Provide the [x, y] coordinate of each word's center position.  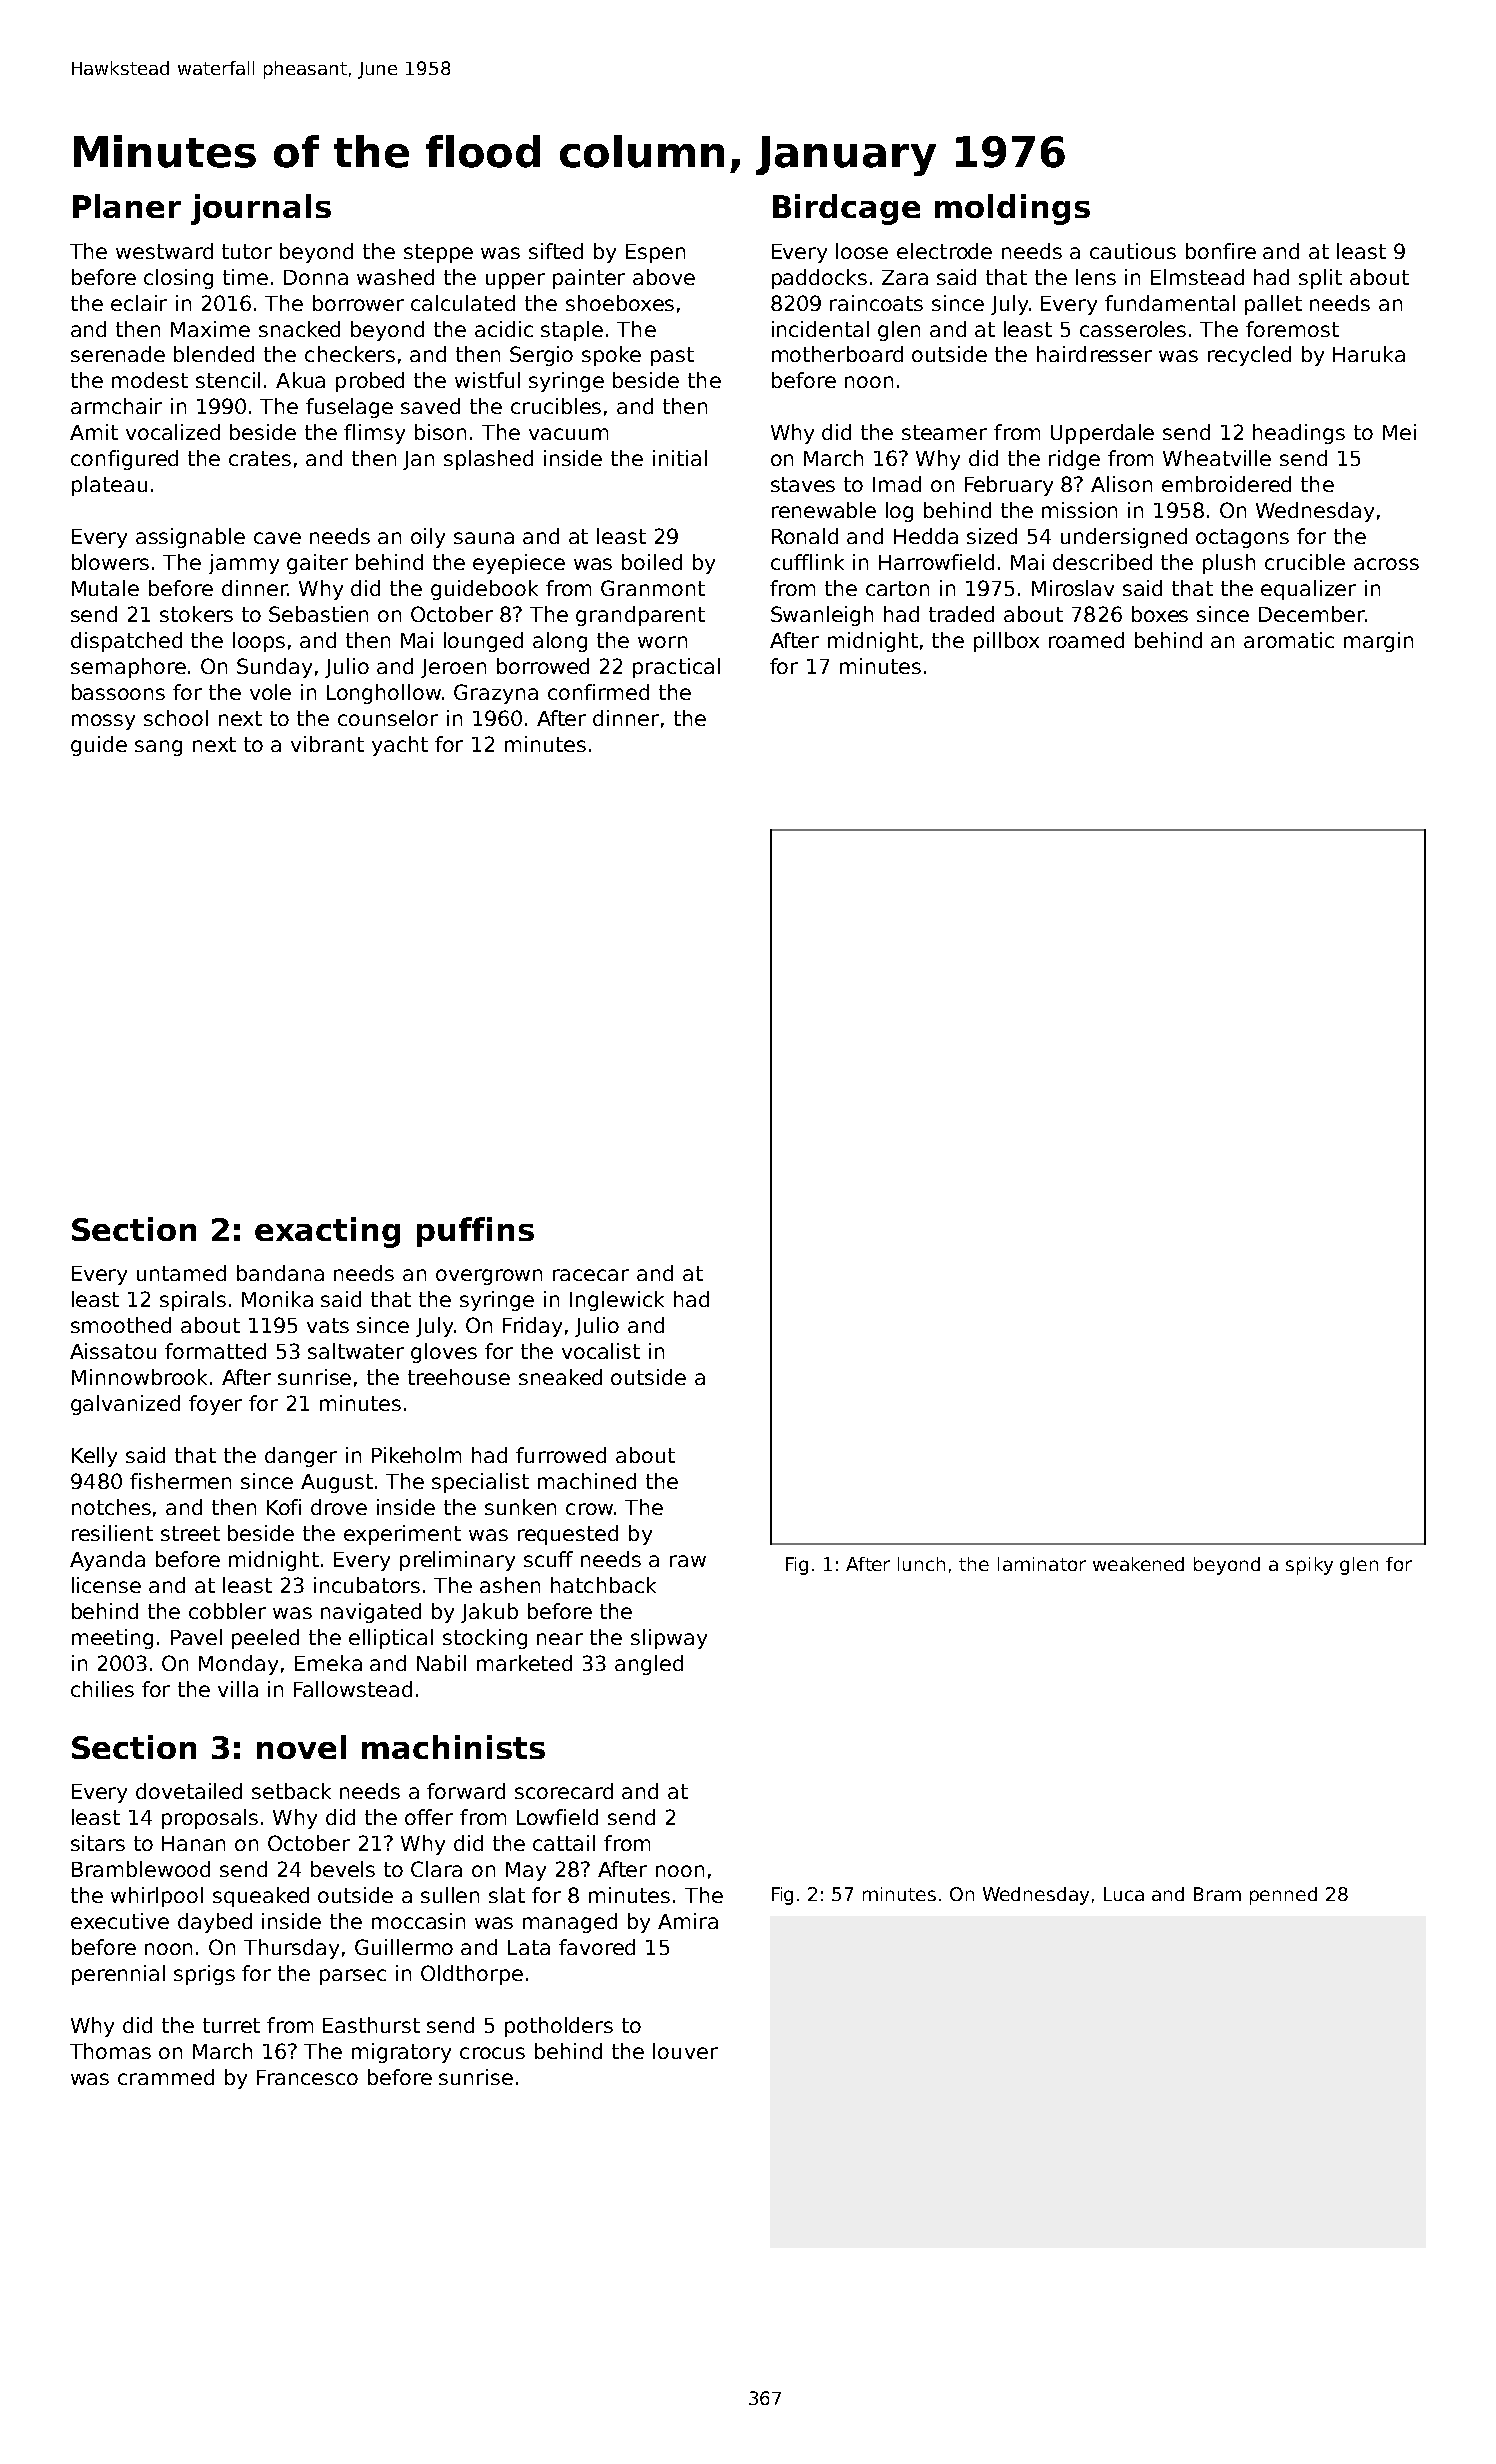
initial [680, 458]
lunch [921, 1564]
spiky [1309, 1566]
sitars [98, 1843]
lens [1096, 277]
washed [395, 277]
